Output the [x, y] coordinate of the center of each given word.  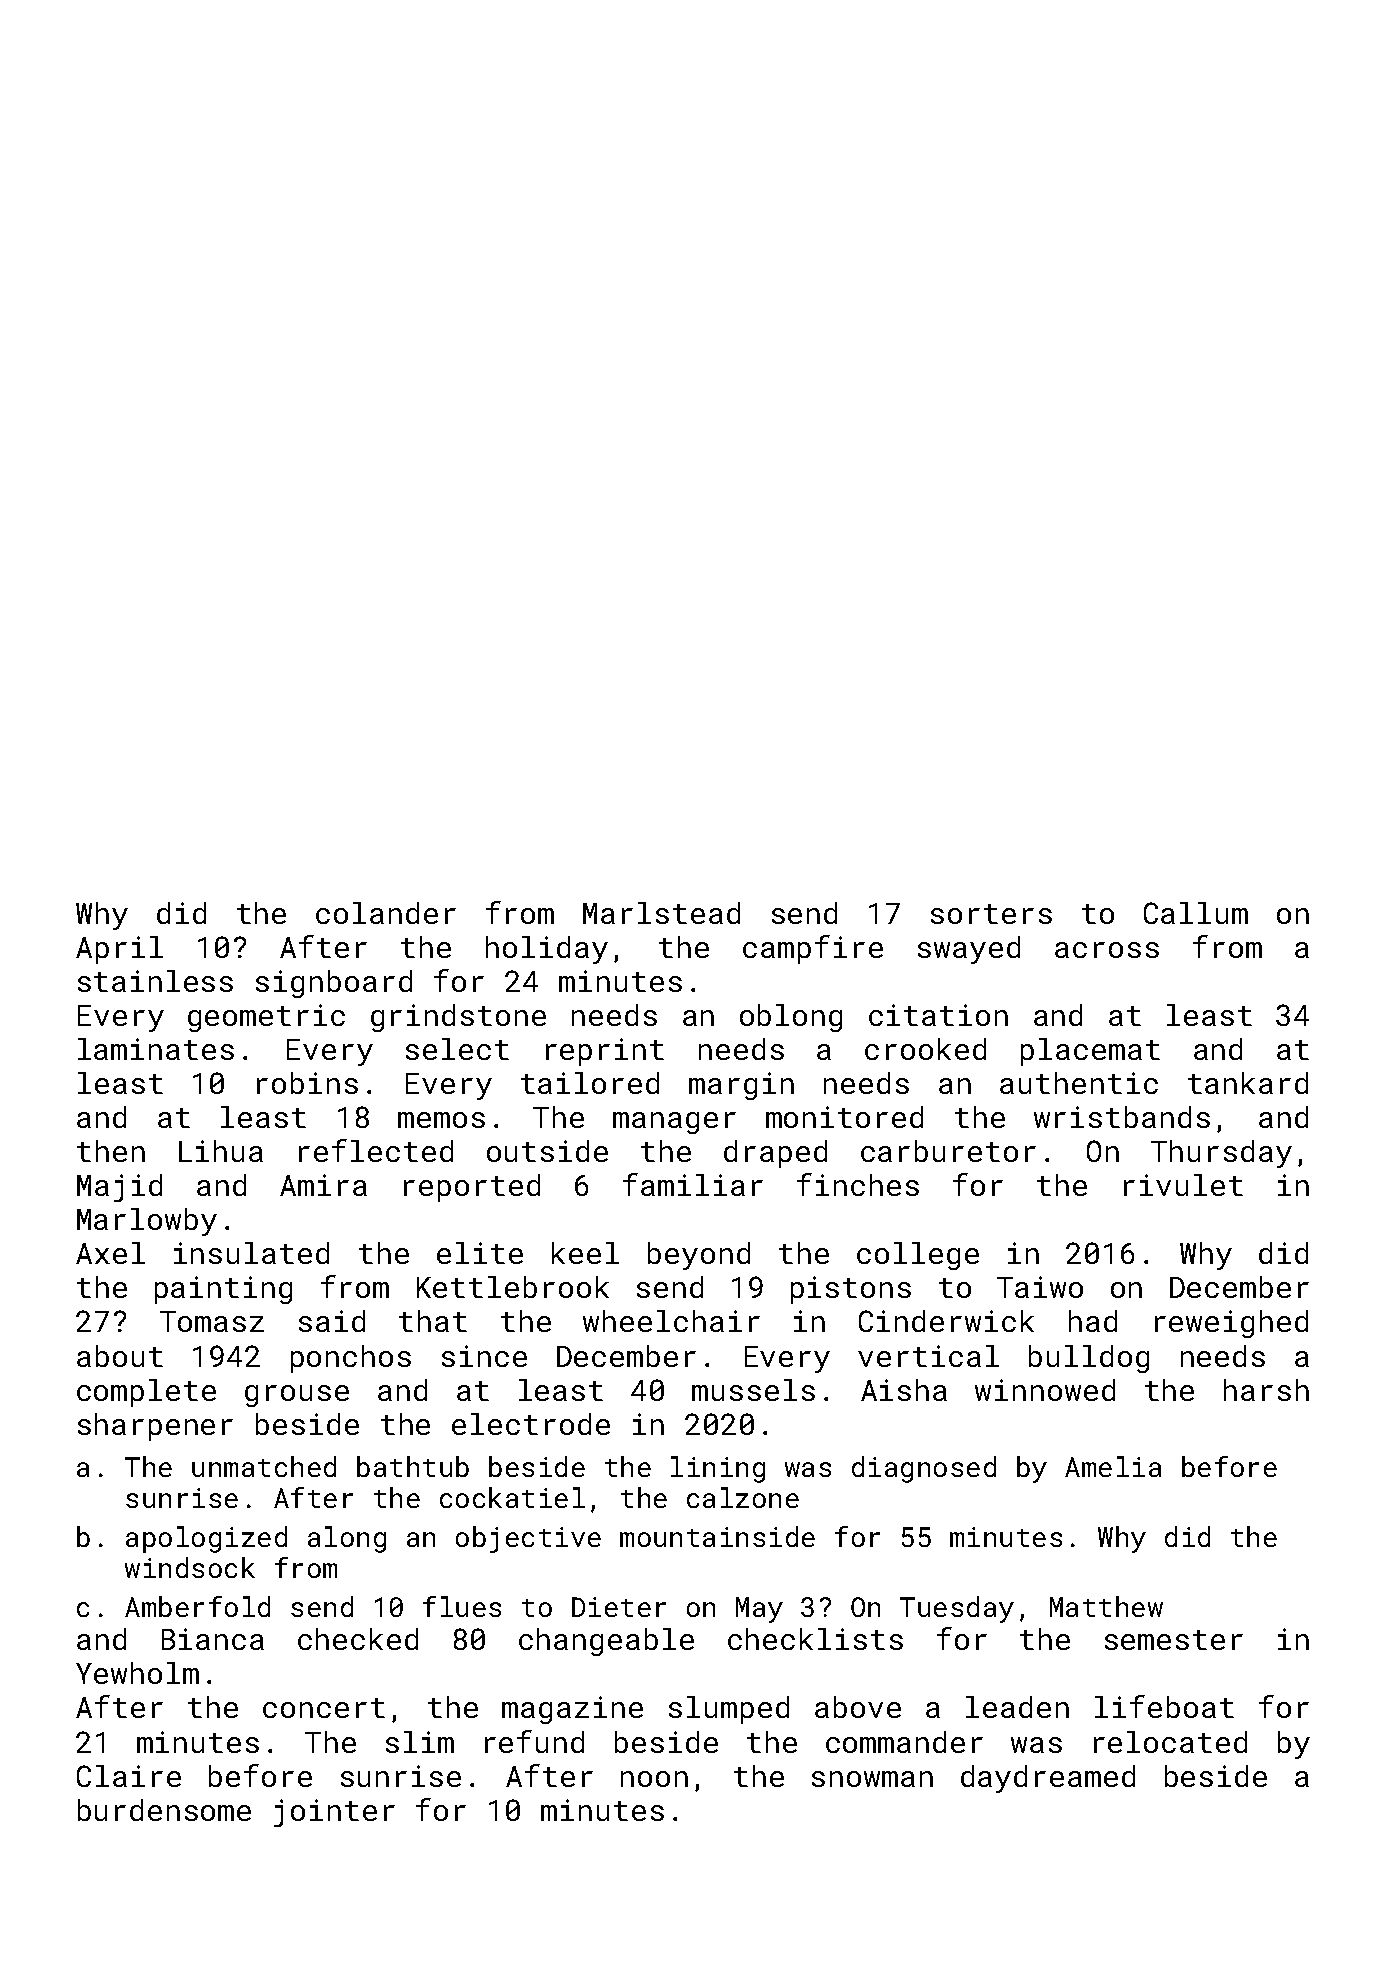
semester [1174, 1640]
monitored [844, 1117]
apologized [206, 1539]
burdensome [164, 1810]
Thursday [1221, 1154]
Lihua [221, 1151]
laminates [156, 1049]
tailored [590, 1083]
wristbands [1122, 1117]
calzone [743, 1497]
